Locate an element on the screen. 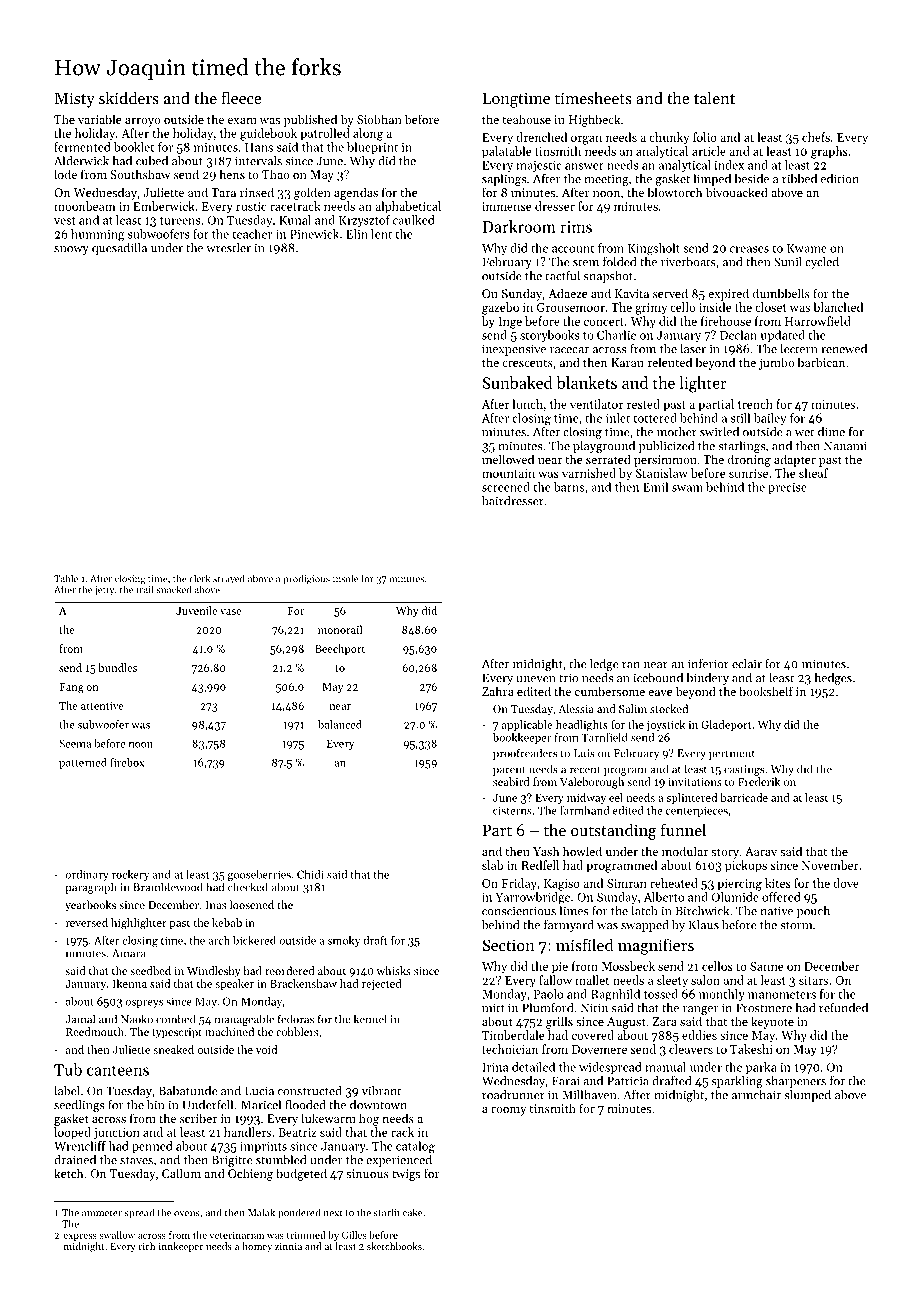 Image resolution: width=924 pixels, height=1308 pixels. cake is located at coordinates (412, 1212).
